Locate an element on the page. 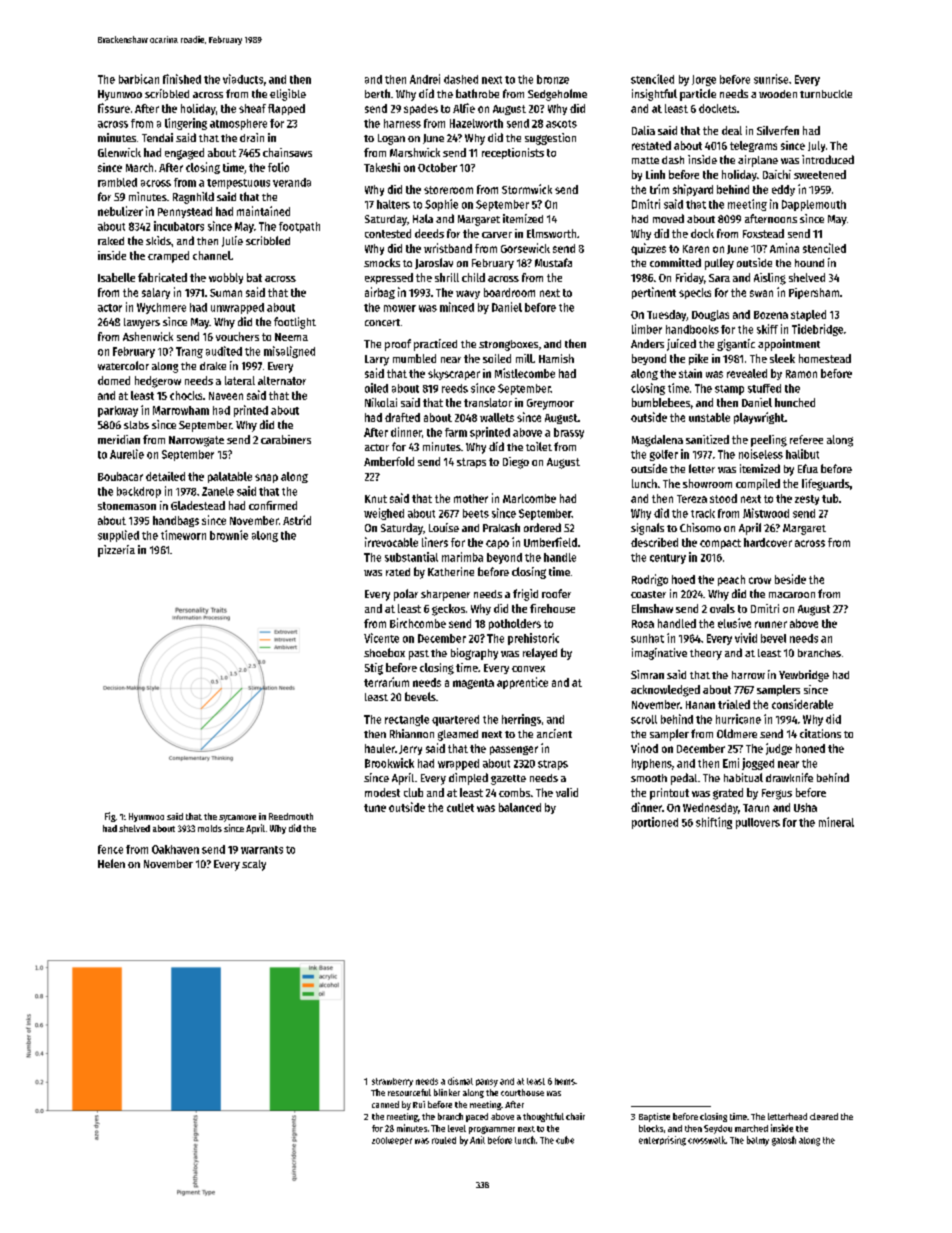 The width and height of the document is (952, 1233). modest is located at coordinates (382, 792).
